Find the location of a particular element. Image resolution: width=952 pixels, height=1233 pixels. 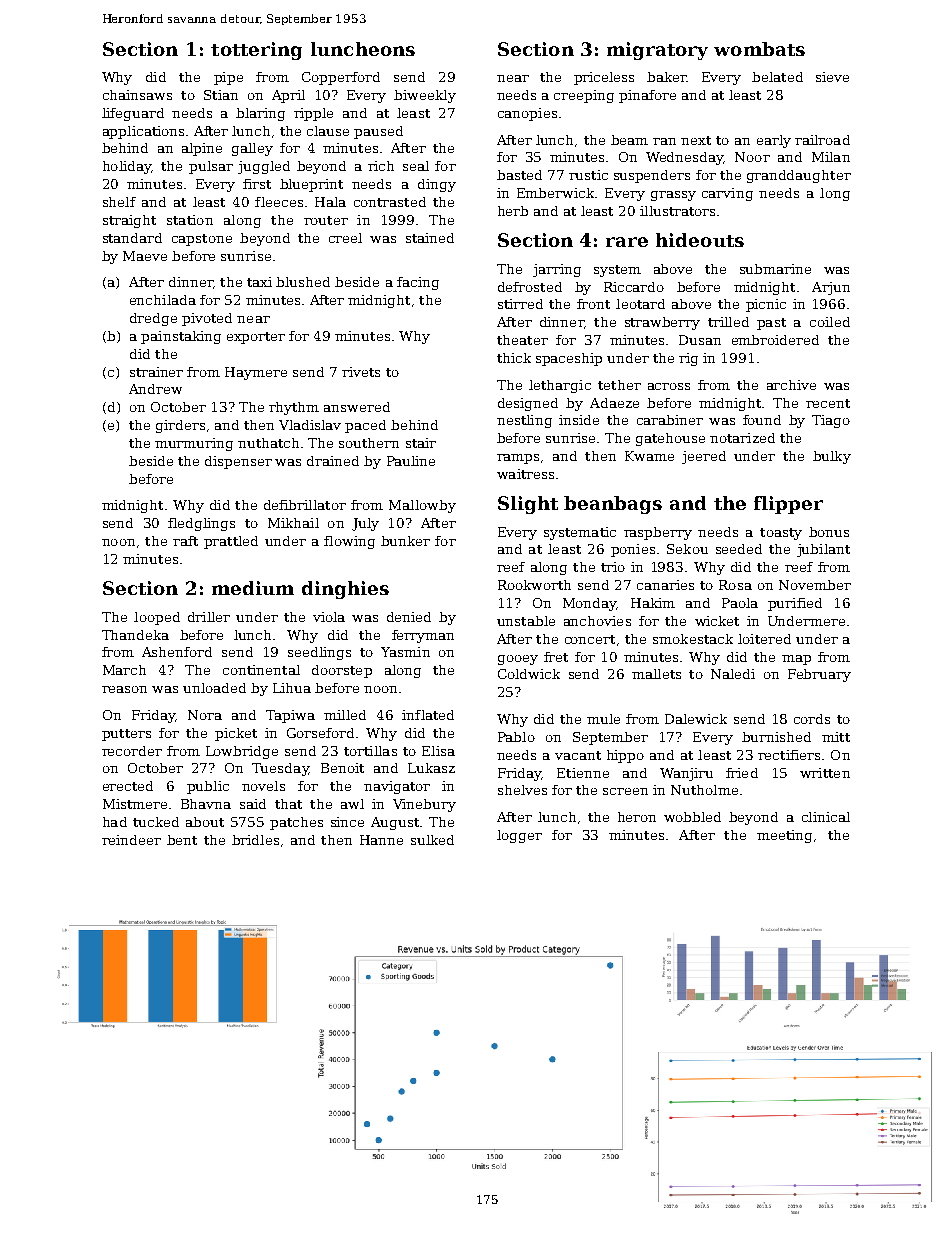

looped is located at coordinates (157, 618).
